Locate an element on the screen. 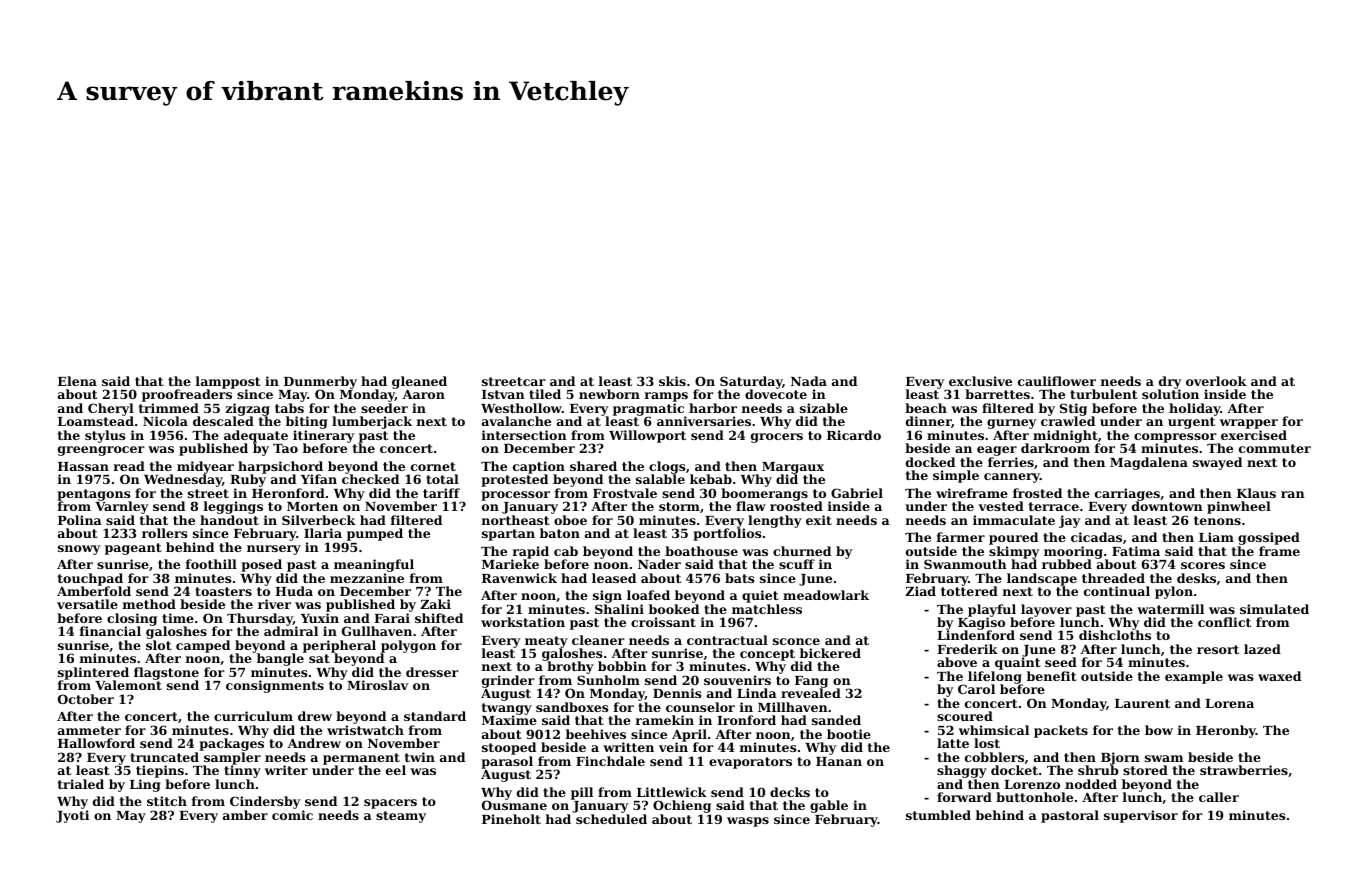 The height and width of the screenshot is (887, 1372). Istvan is located at coordinates (503, 394).
